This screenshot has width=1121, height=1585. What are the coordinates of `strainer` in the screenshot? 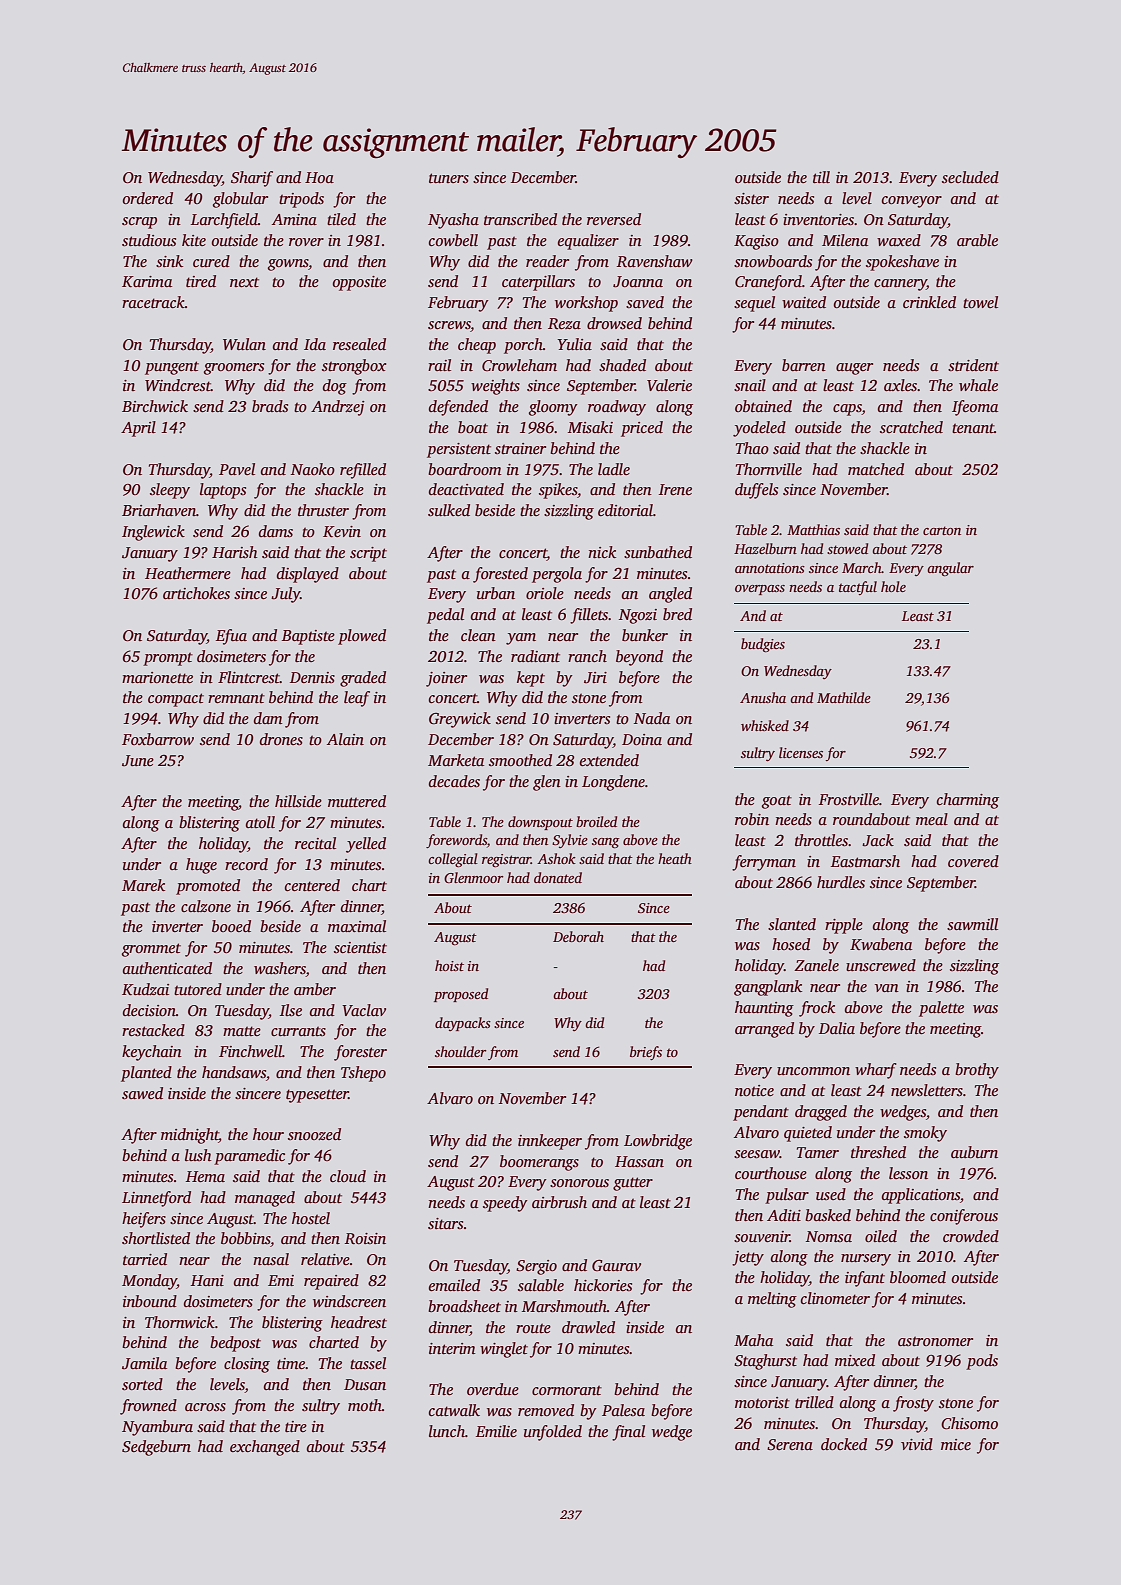 It's located at (520, 448).
